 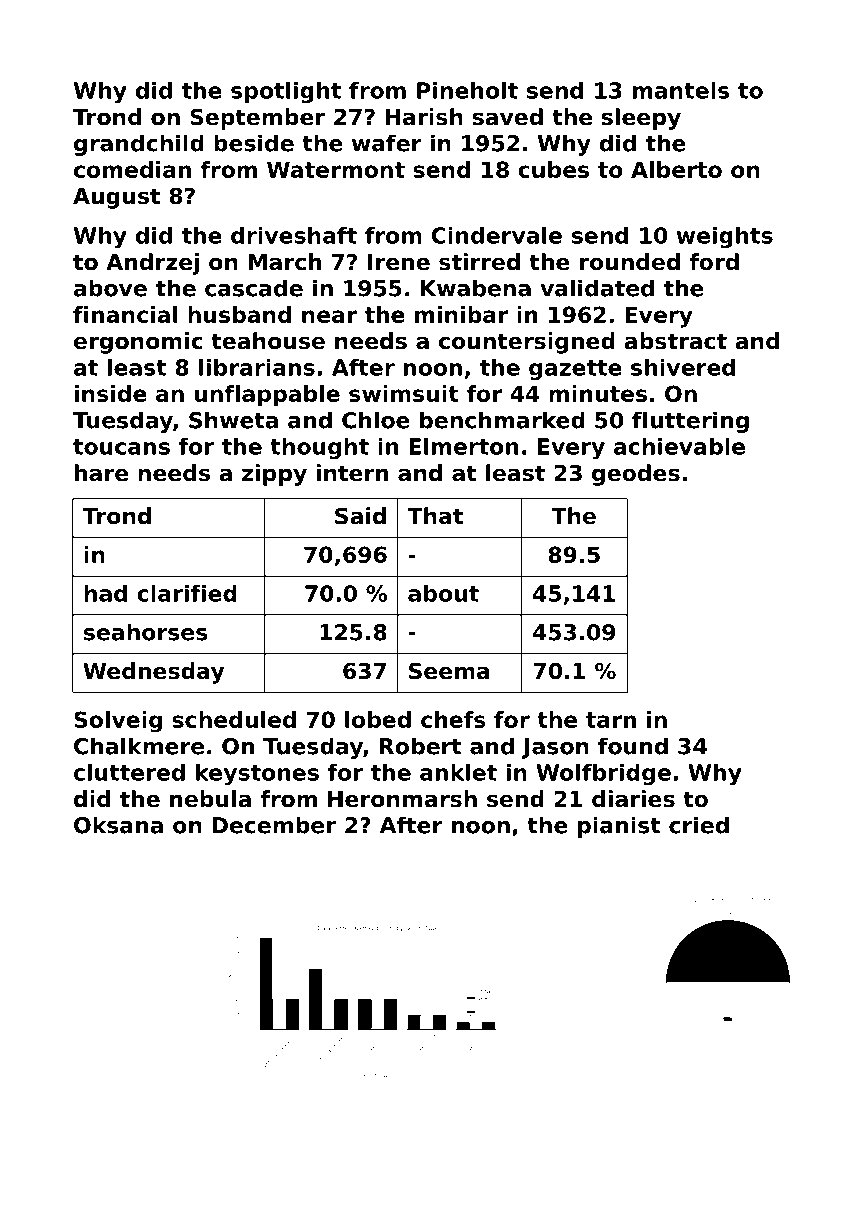 I want to click on keystones, so click(x=257, y=775).
